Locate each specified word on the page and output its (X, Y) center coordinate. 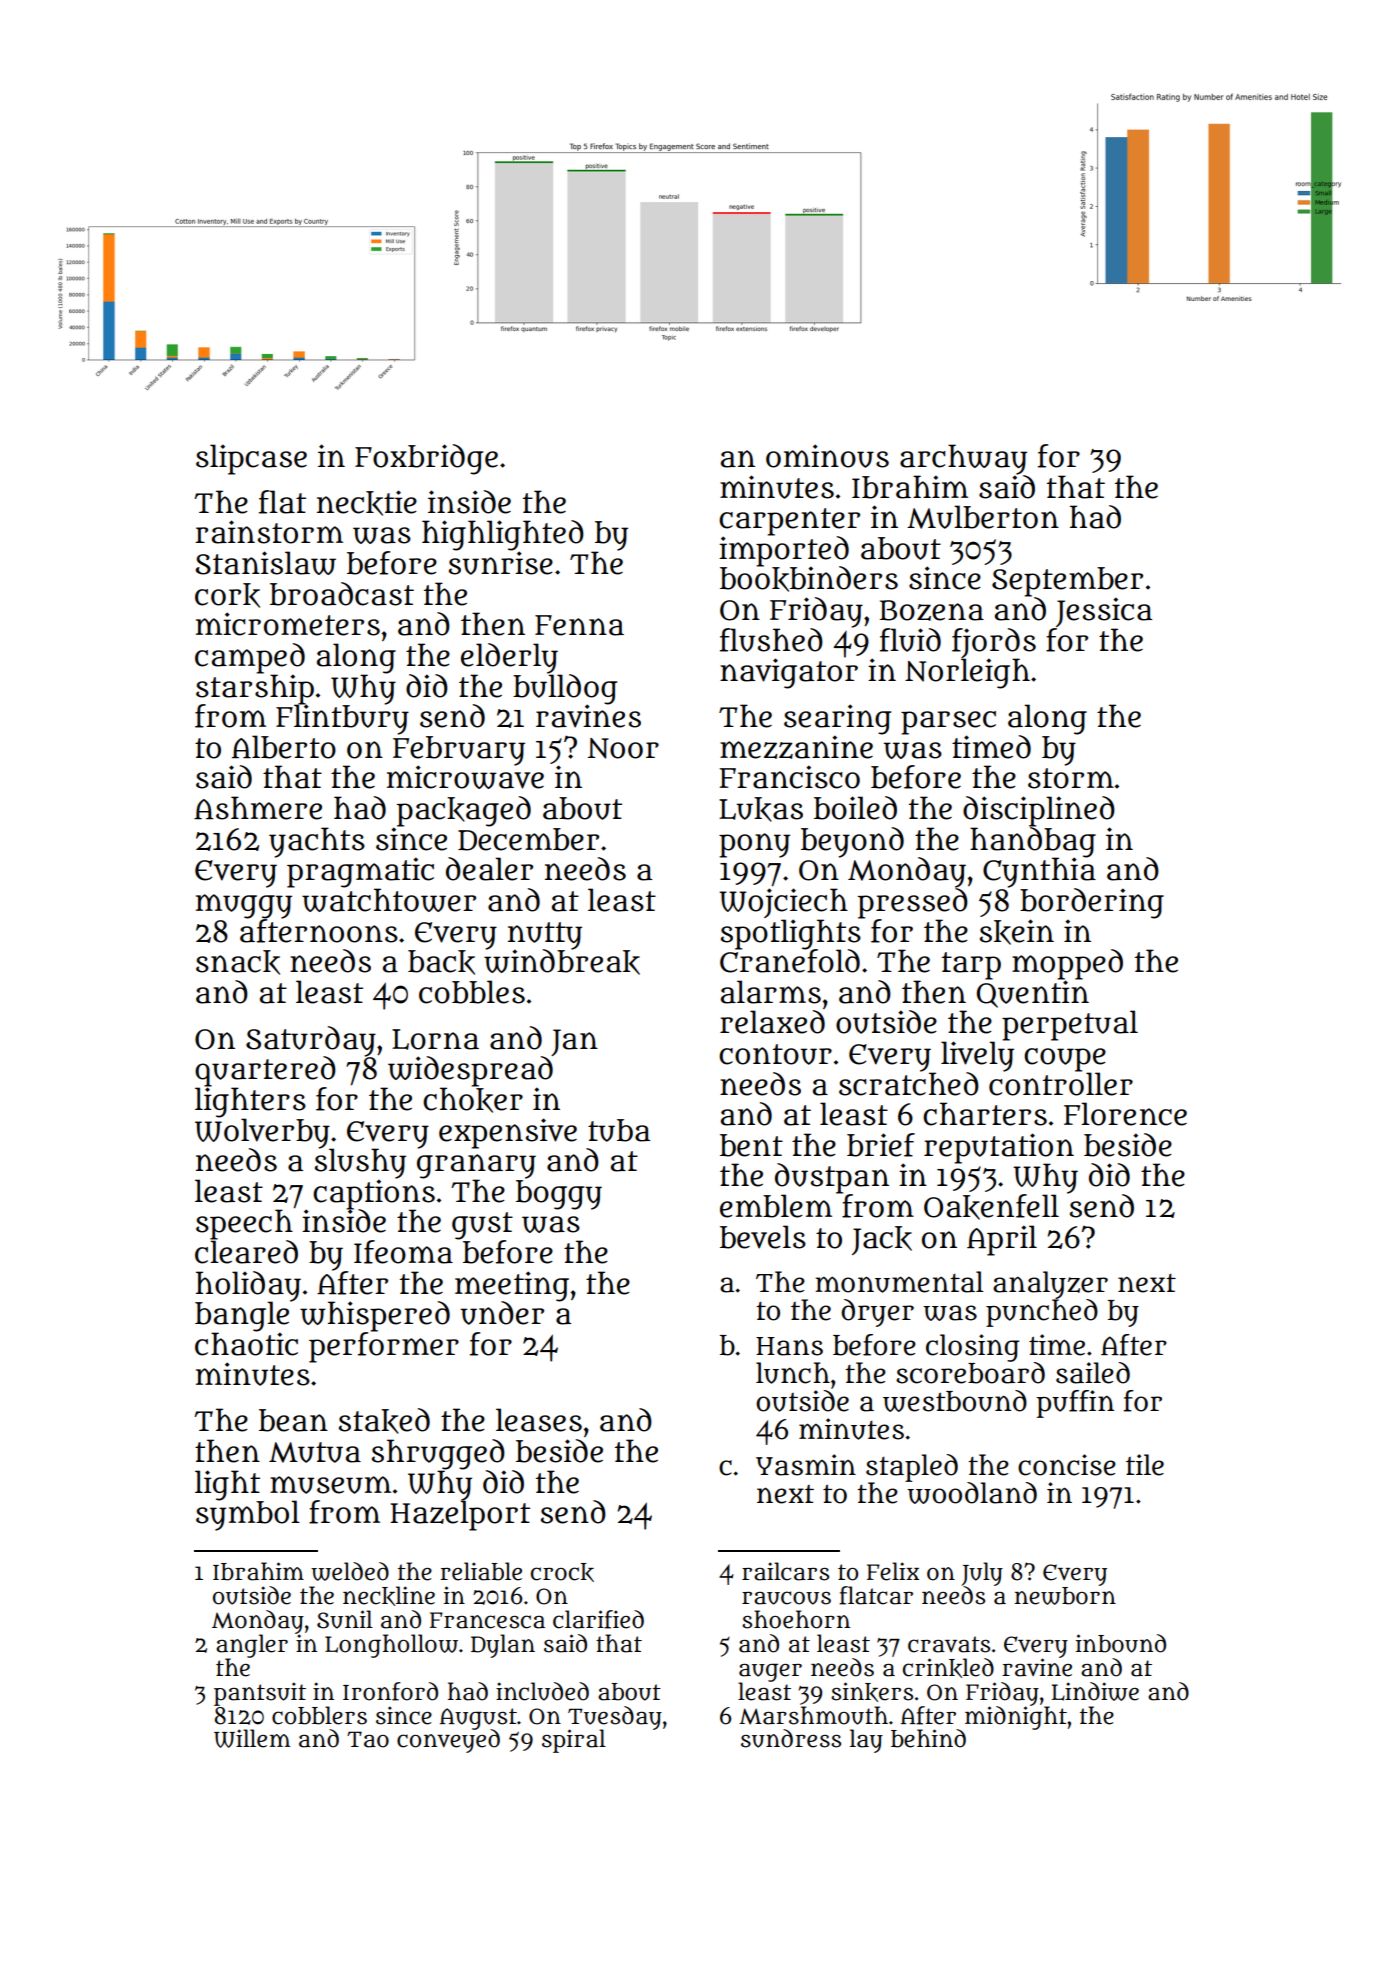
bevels (763, 1237)
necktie (367, 503)
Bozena (932, 610)
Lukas (761, 809)
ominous (827, 456)
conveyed (448, 1741)
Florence (1125, 1114)
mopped (1067, 964)
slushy (360, 1163)
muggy (244, 906)
